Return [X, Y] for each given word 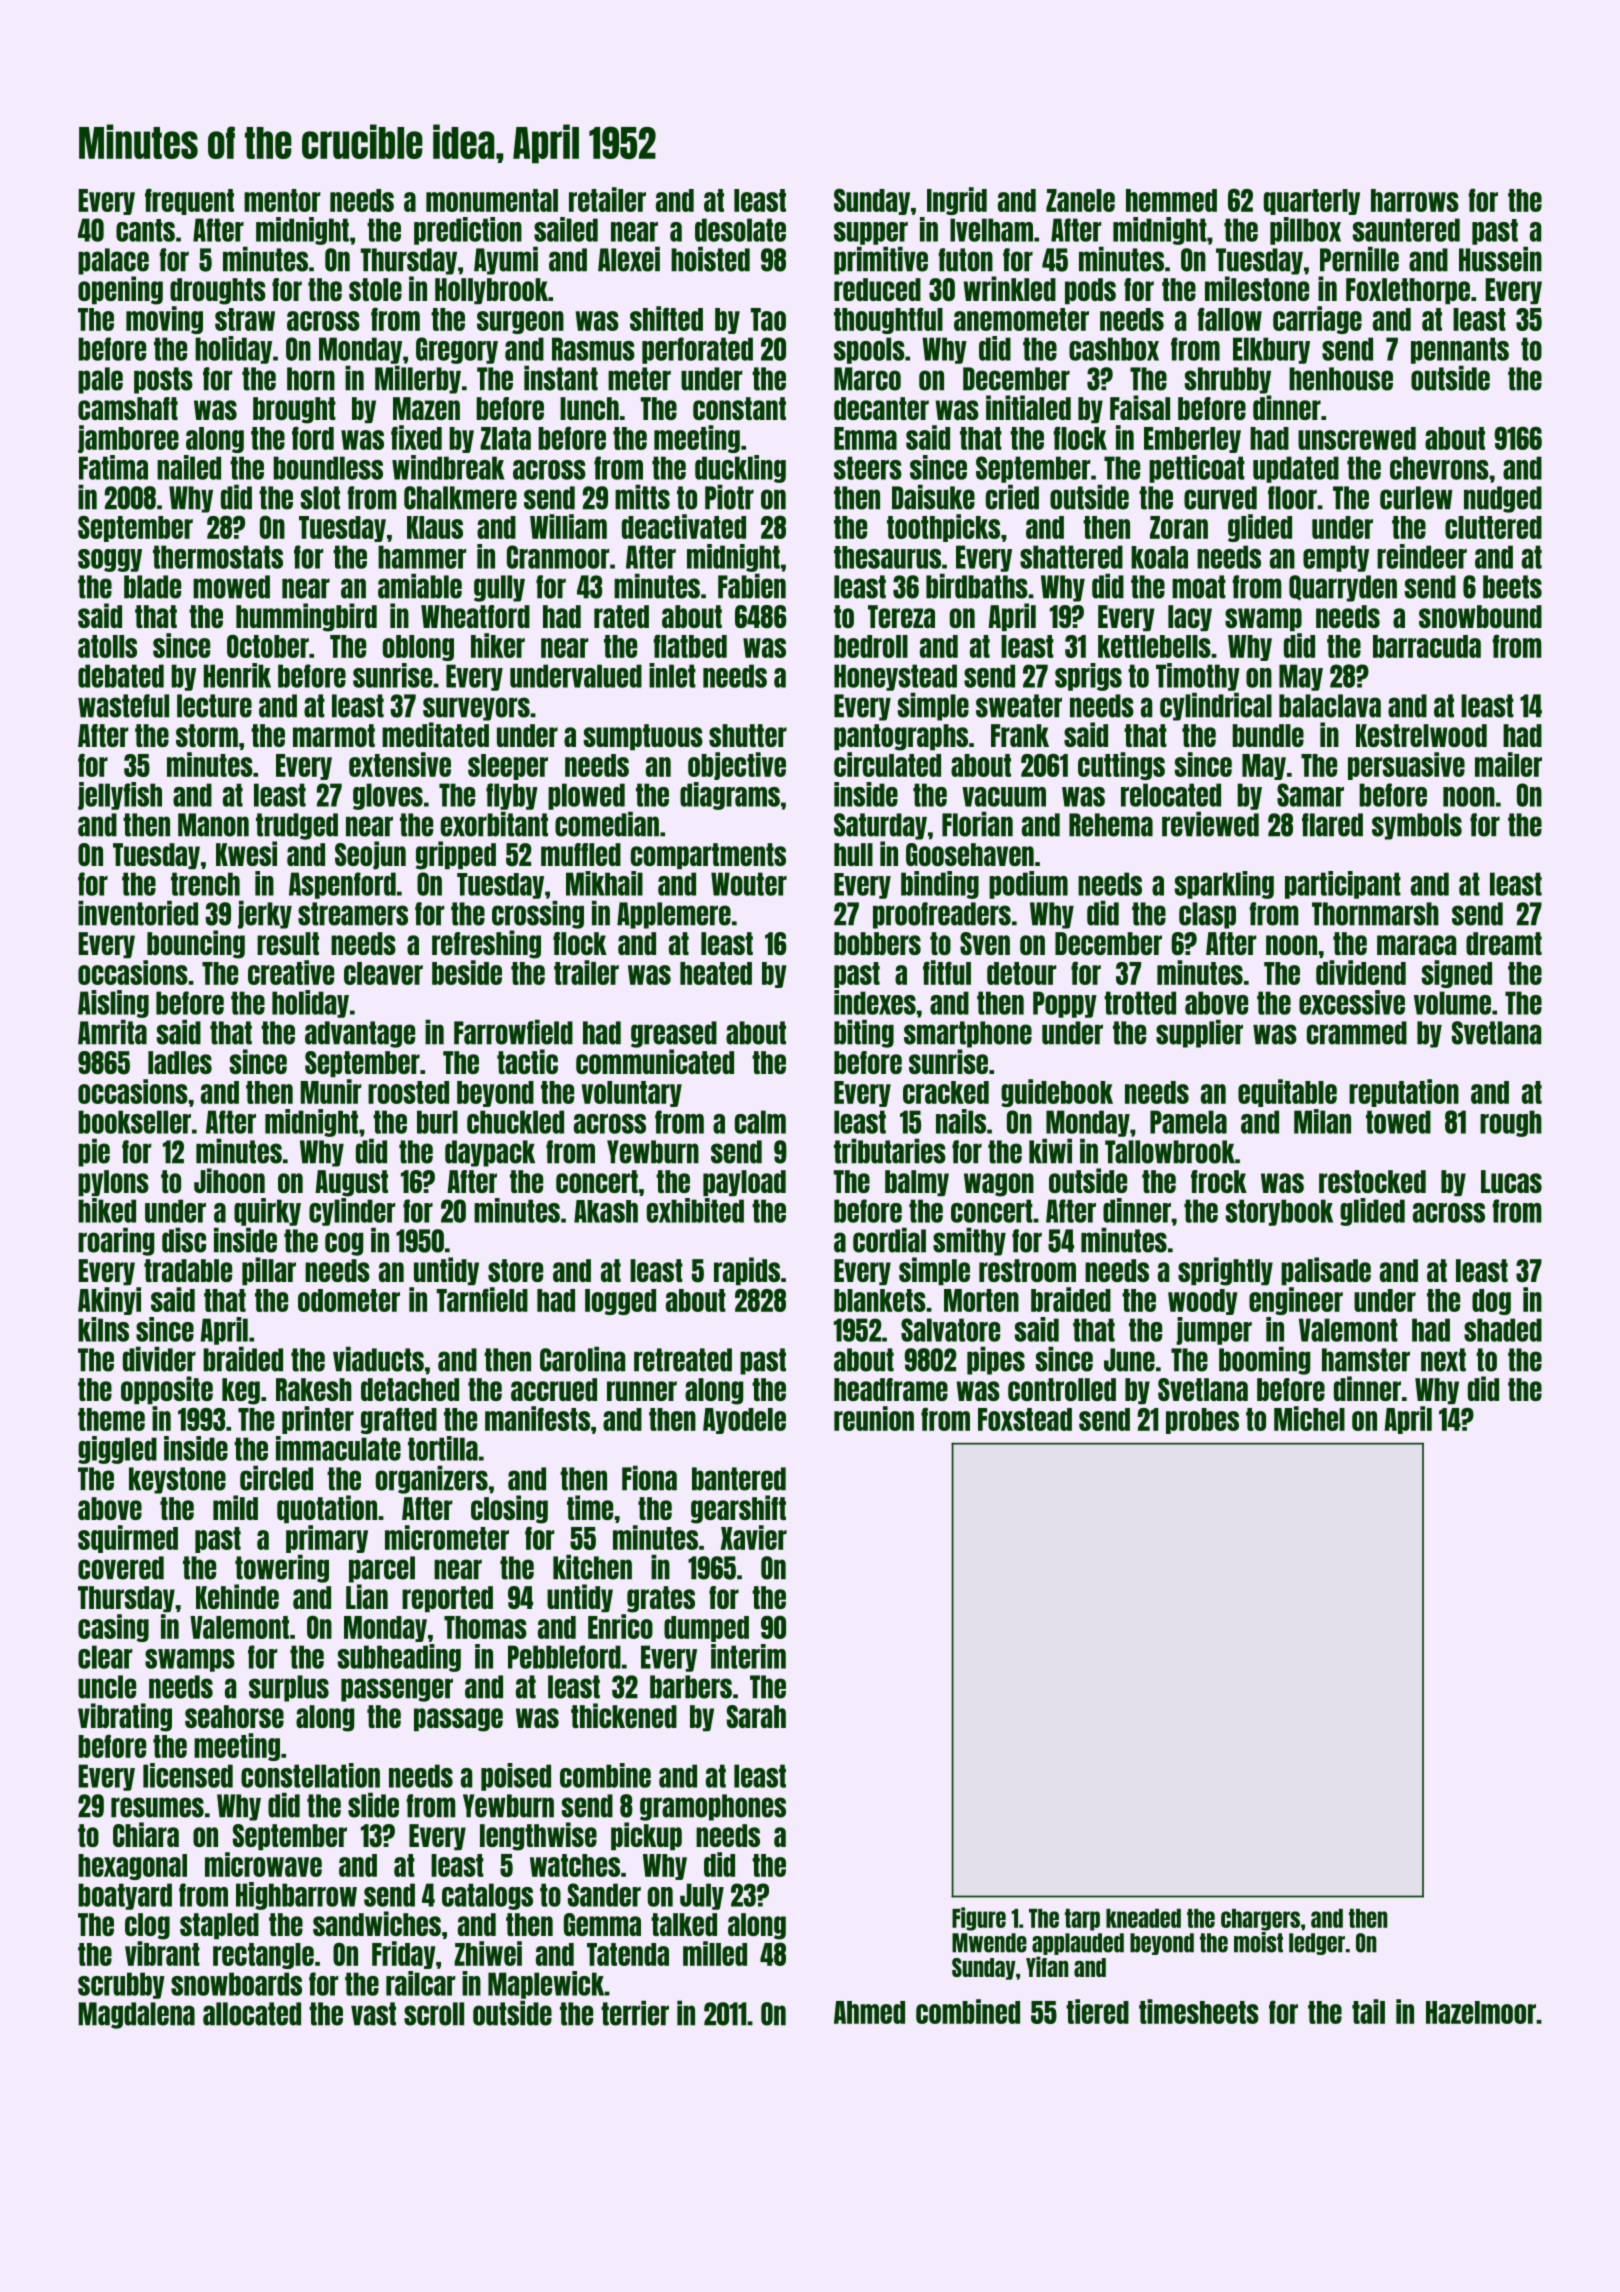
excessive [1352, 1002]
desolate [740, 230]
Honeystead [895, 677]
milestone [1257, 288]
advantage [360, 1034]
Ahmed [869, 2012]
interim [748, 1656]
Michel [1309, 1418]
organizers [432, 1479]
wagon [999, 1185]
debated [121, 676]
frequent [189, 201]
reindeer [1422, 556]
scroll [434, 2014]
